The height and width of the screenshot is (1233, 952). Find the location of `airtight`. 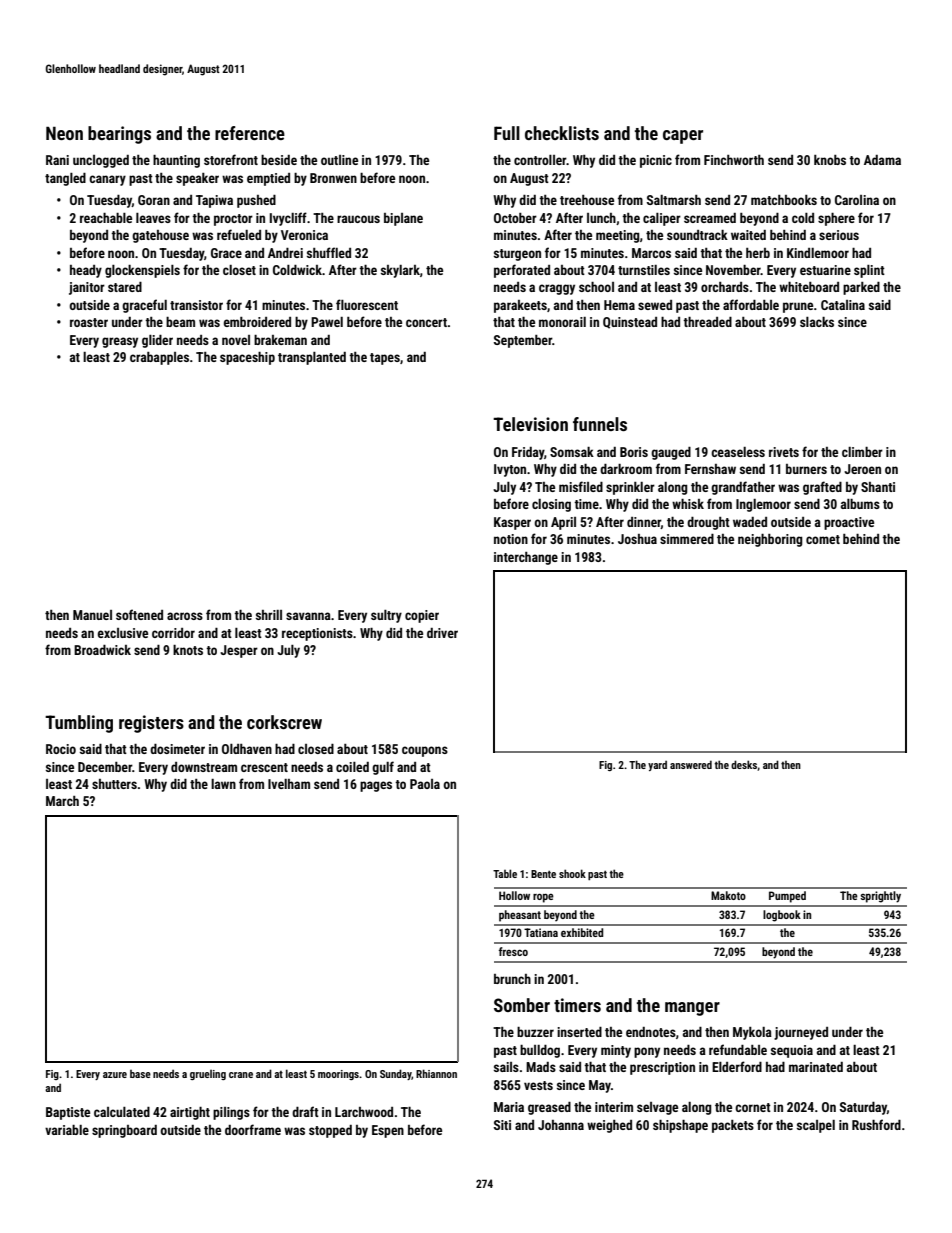

airtight is located at coordinates (190, 1113).
